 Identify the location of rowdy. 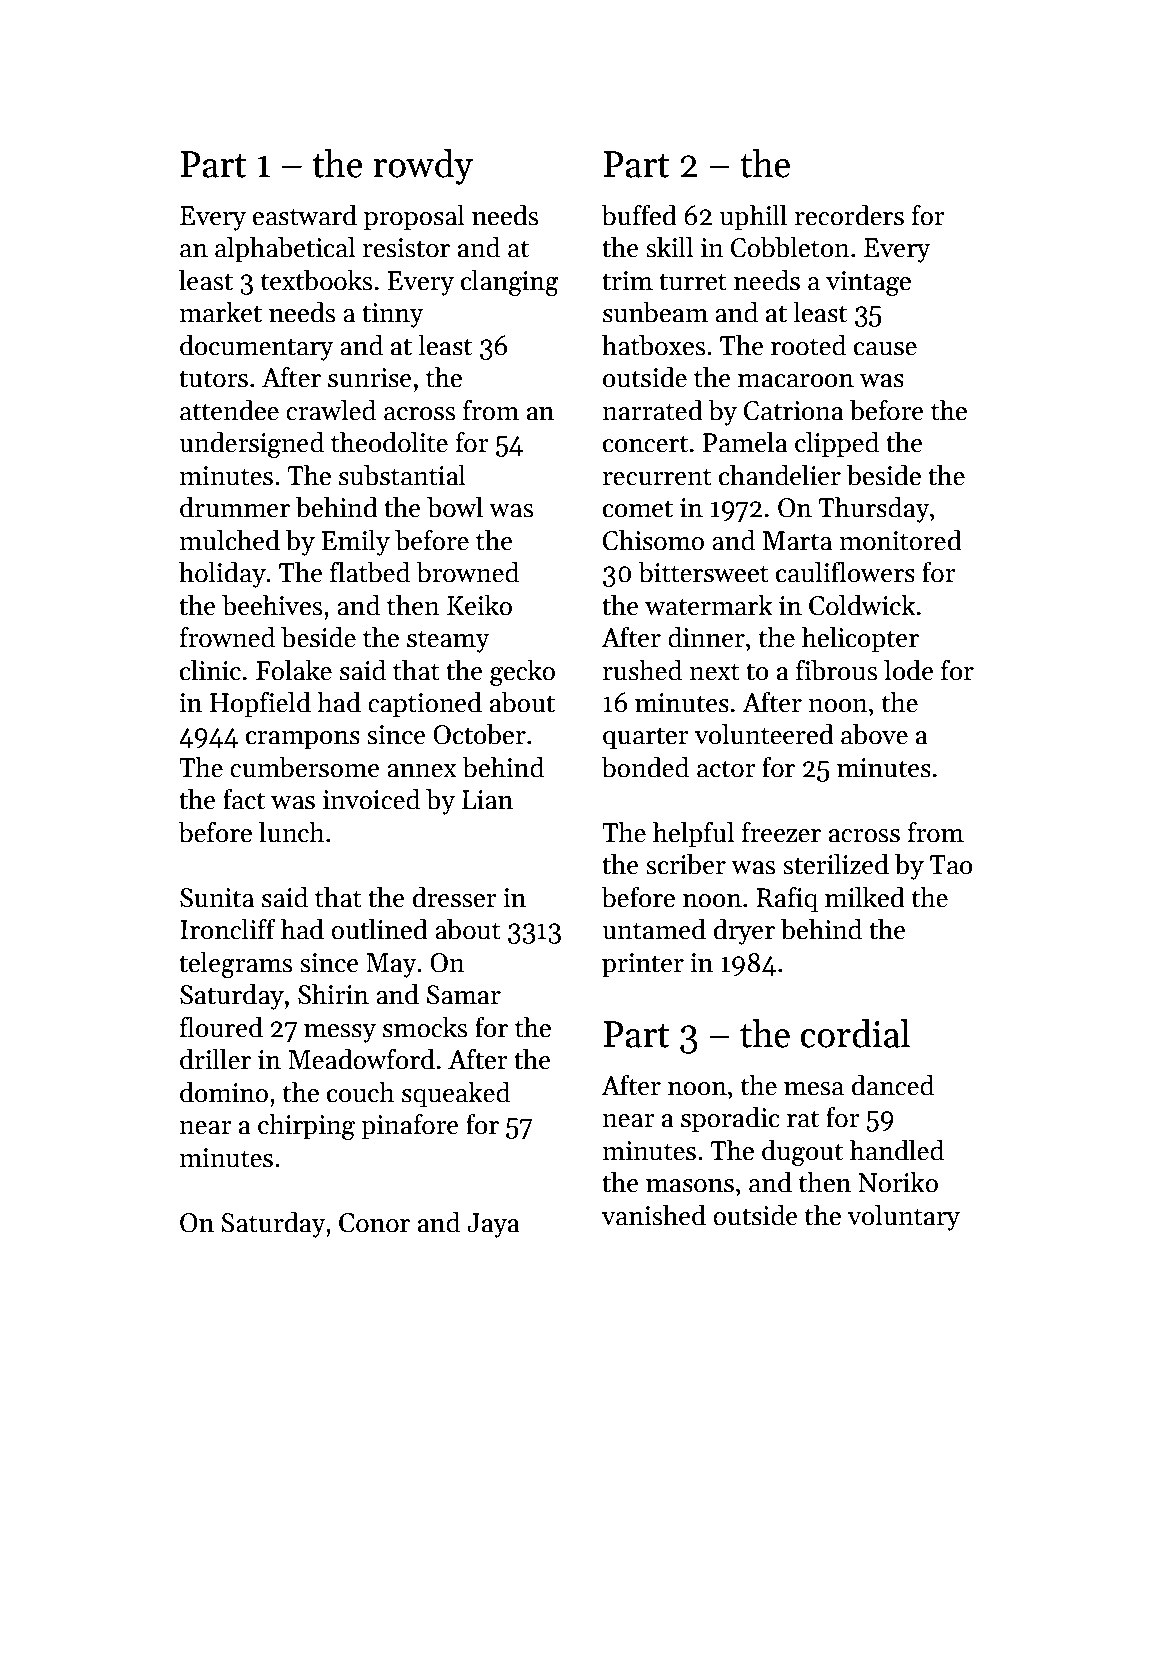
(423, 167).
